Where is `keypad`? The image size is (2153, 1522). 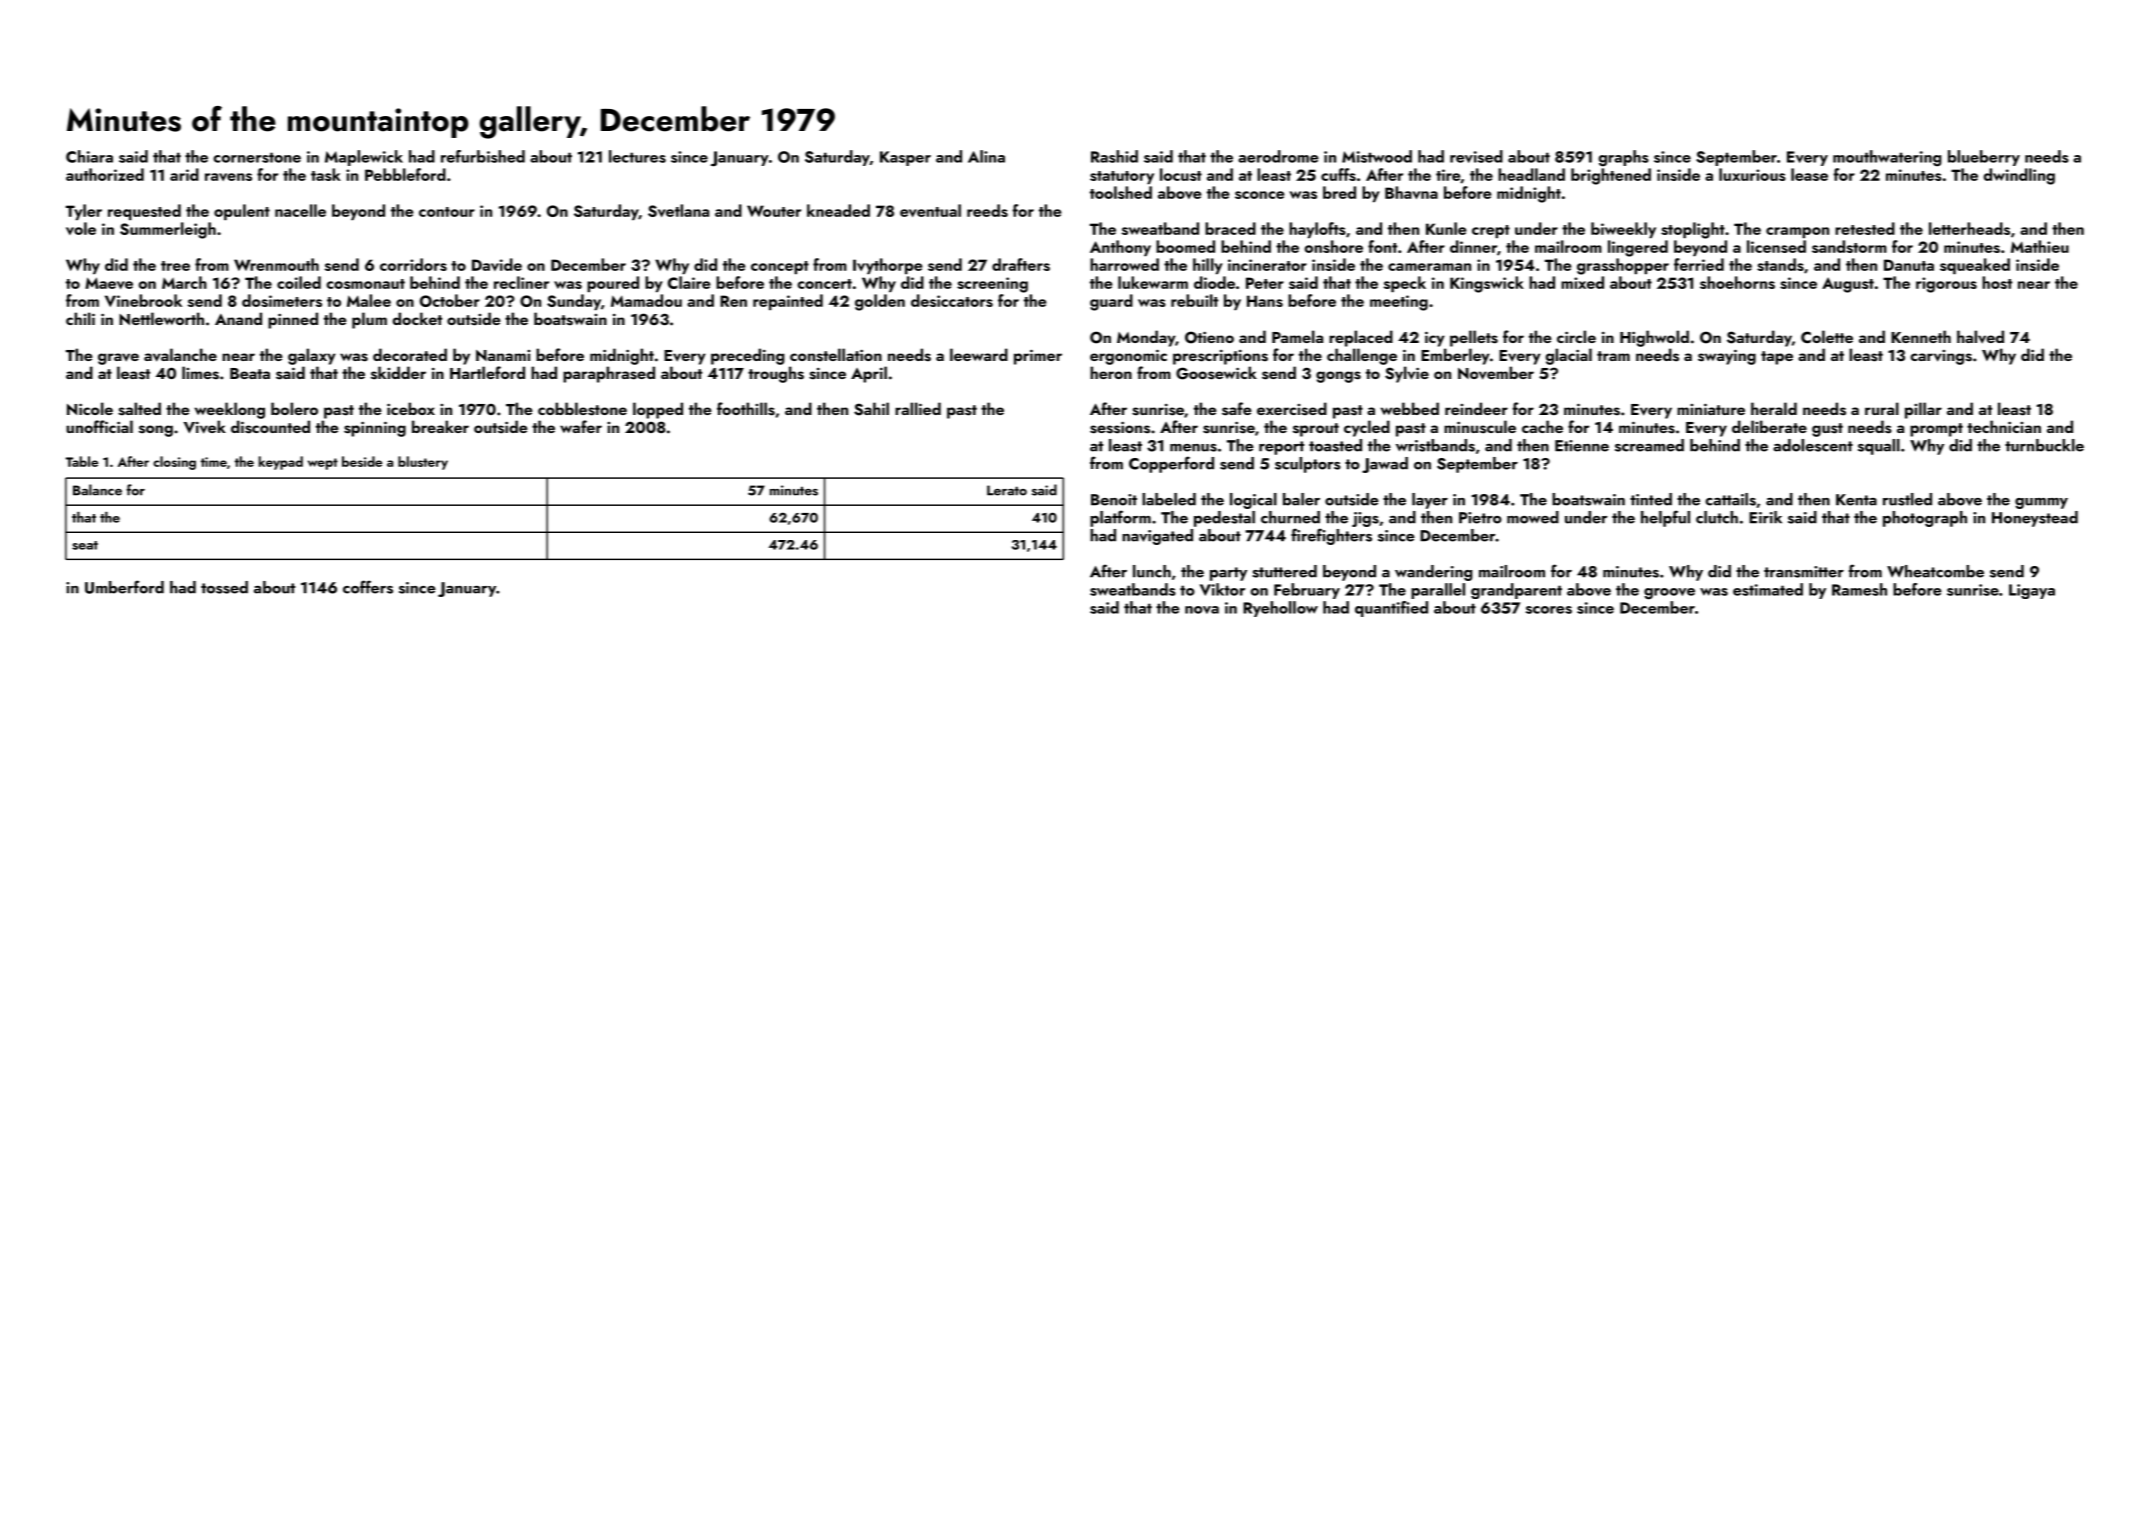
keypad is located at coordinates (281, 463).
